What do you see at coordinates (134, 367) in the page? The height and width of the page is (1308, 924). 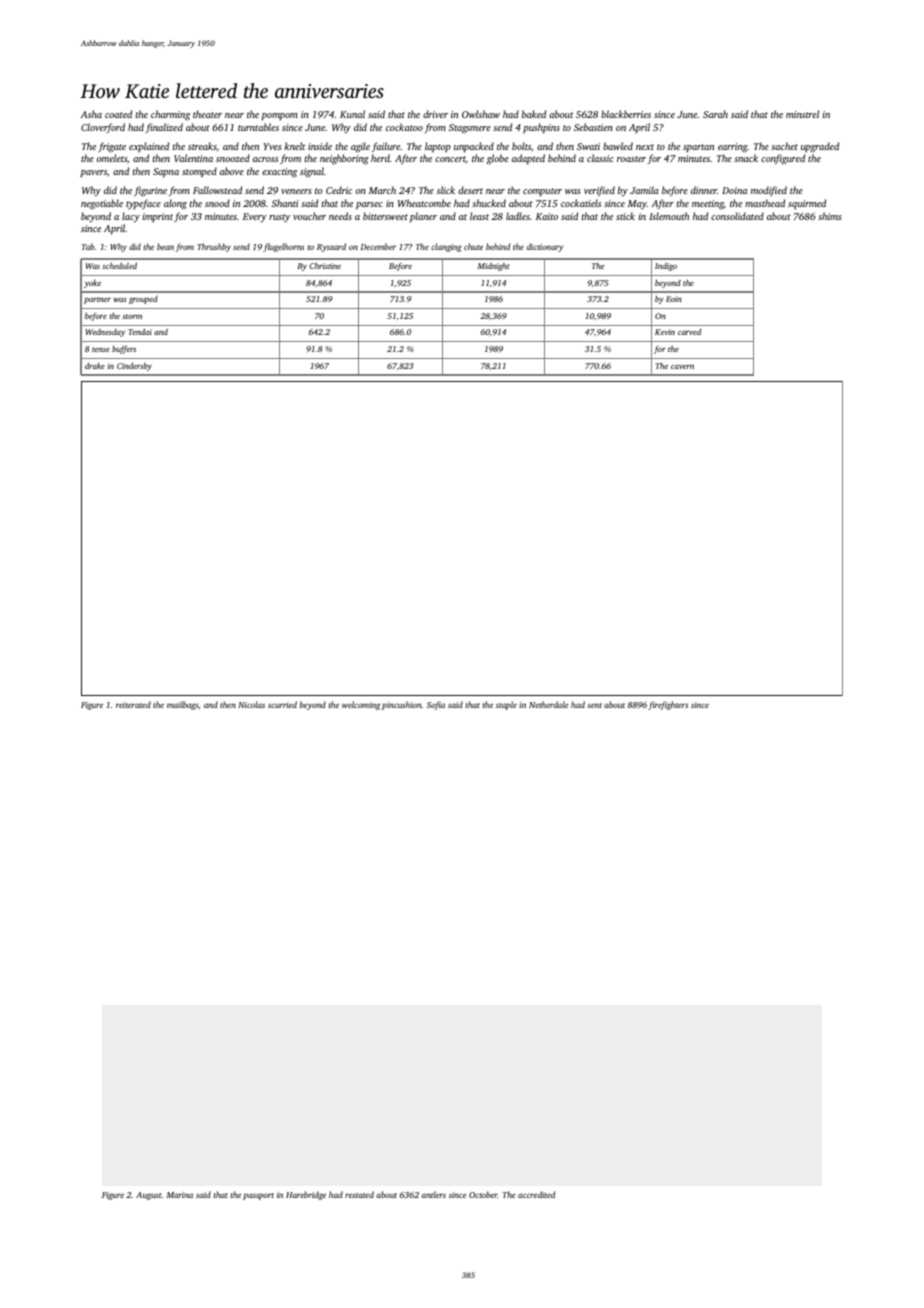 I see `Cindersby` at bounding box center [134, 367].
